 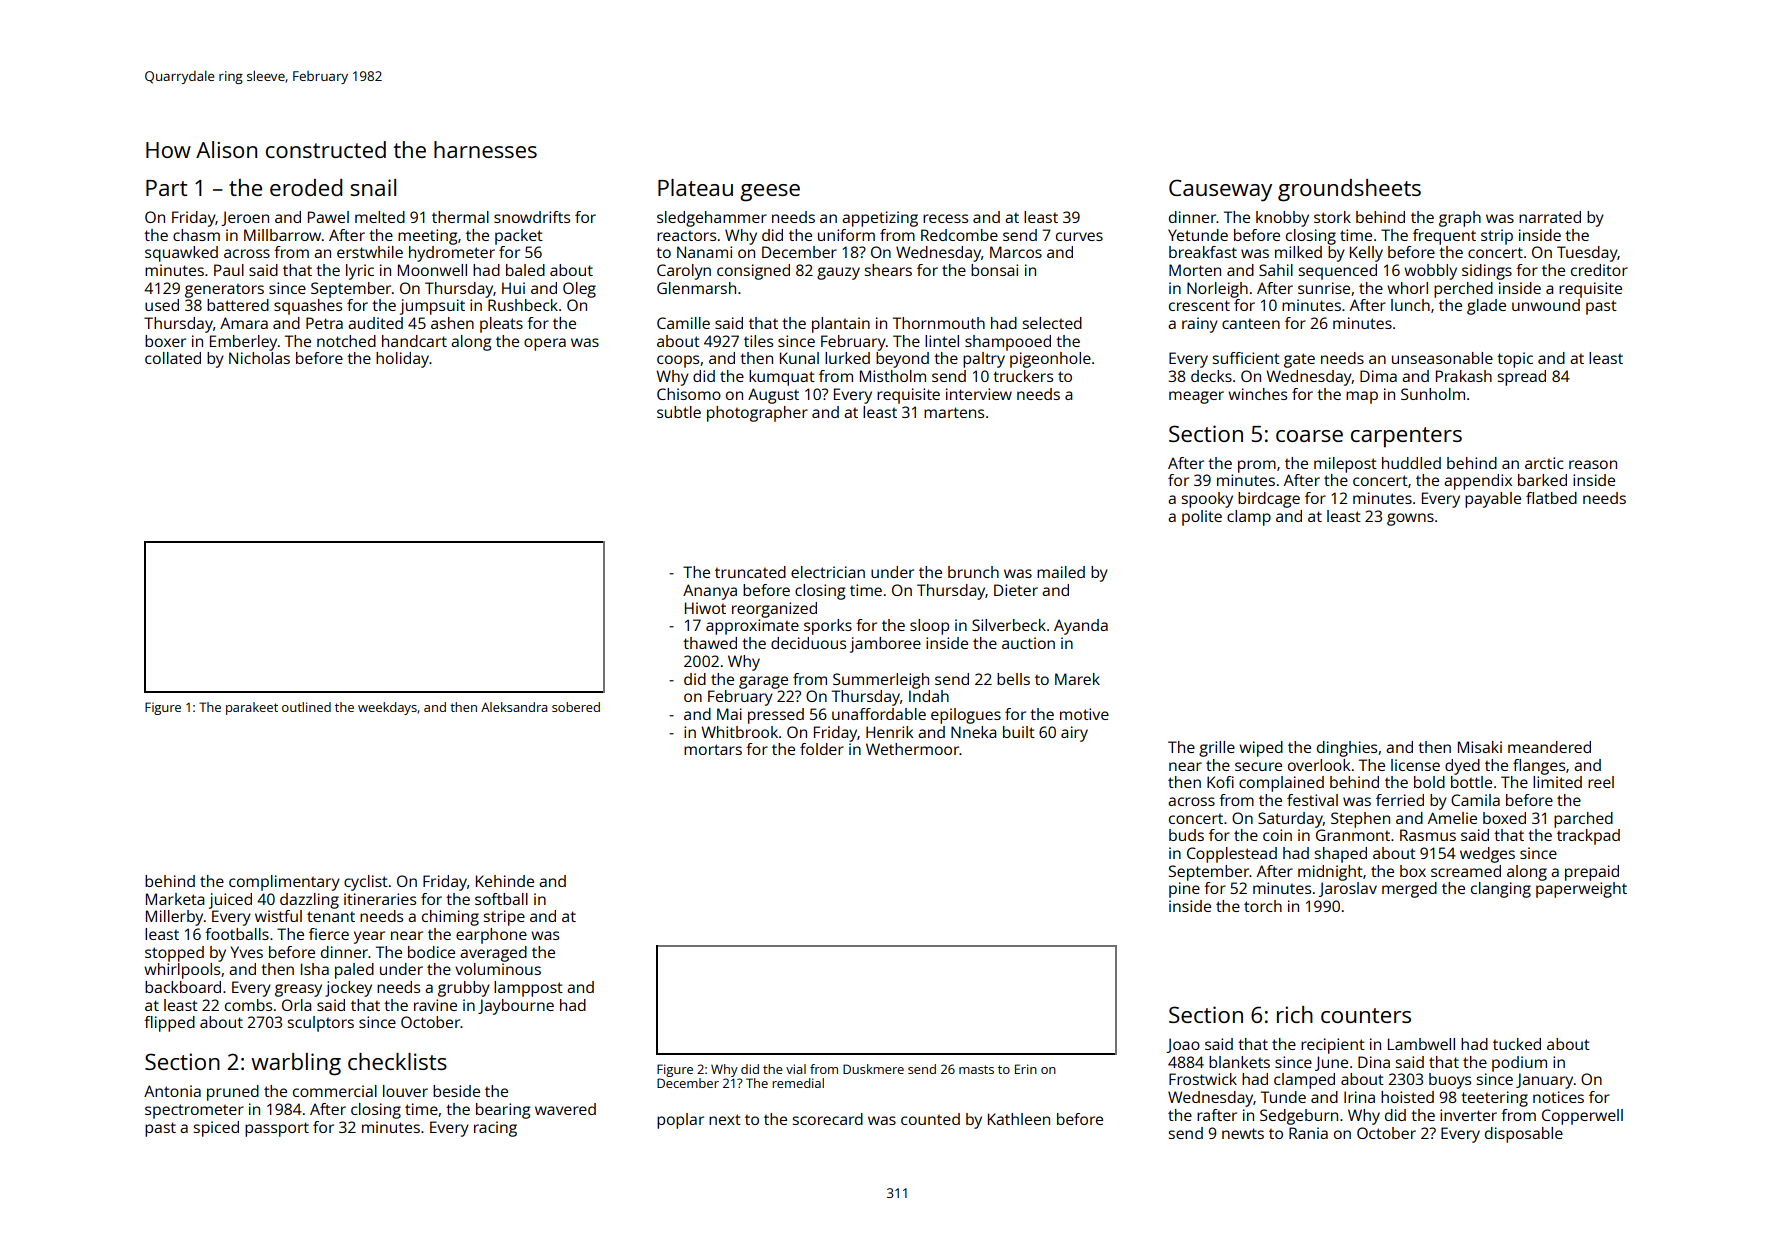 I want to click on Part, so click(x=166, y=188).
